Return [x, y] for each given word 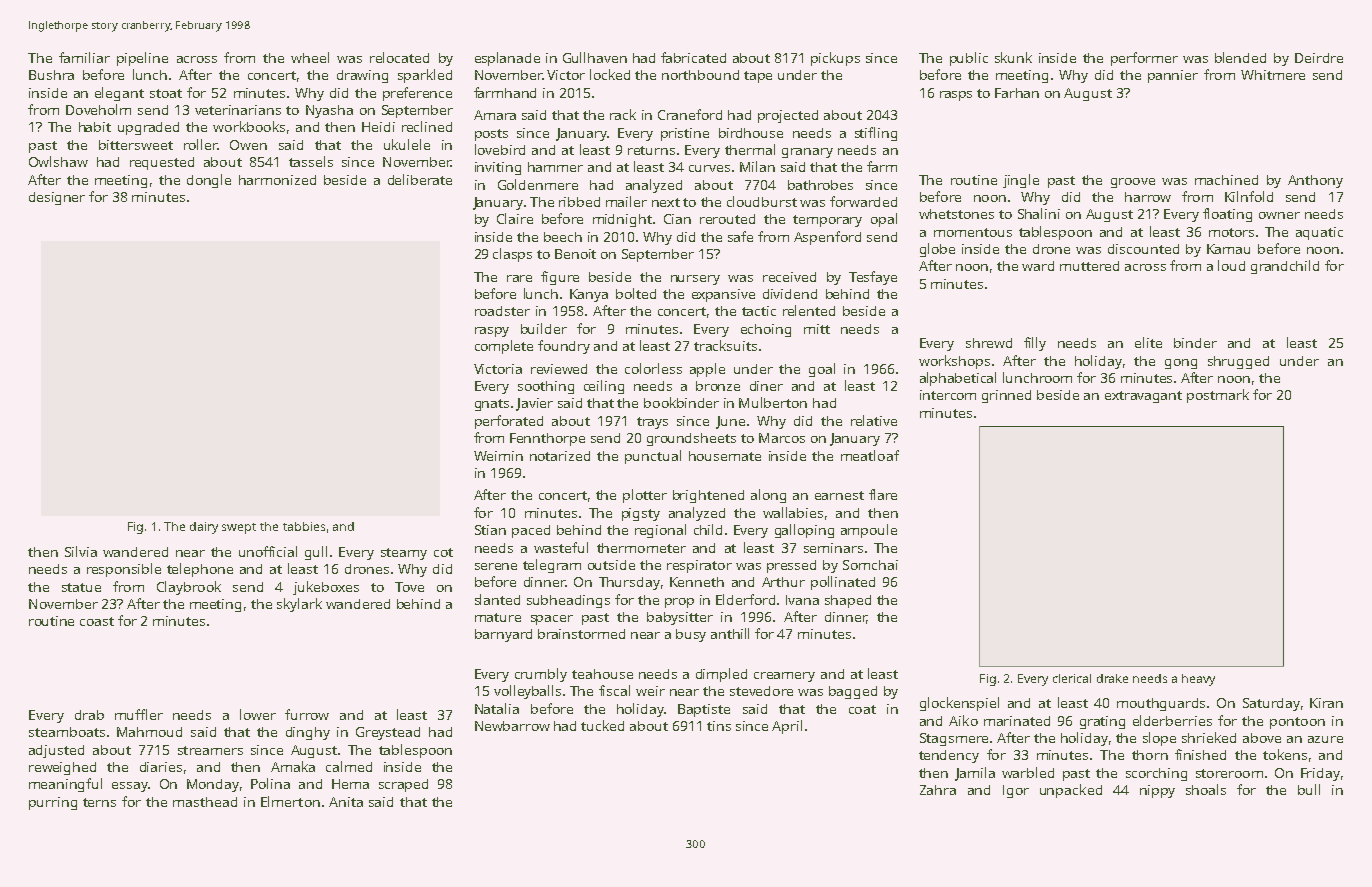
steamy [404, 554]
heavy [1198, 680]
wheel [310, 57]
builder [544, 328]
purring [53, 803]
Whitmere [1273, 75]
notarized [560, 456]
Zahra [938, 790]
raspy [492, 332]
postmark [1218, 396]
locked [610, 74]
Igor [1016, 791]
